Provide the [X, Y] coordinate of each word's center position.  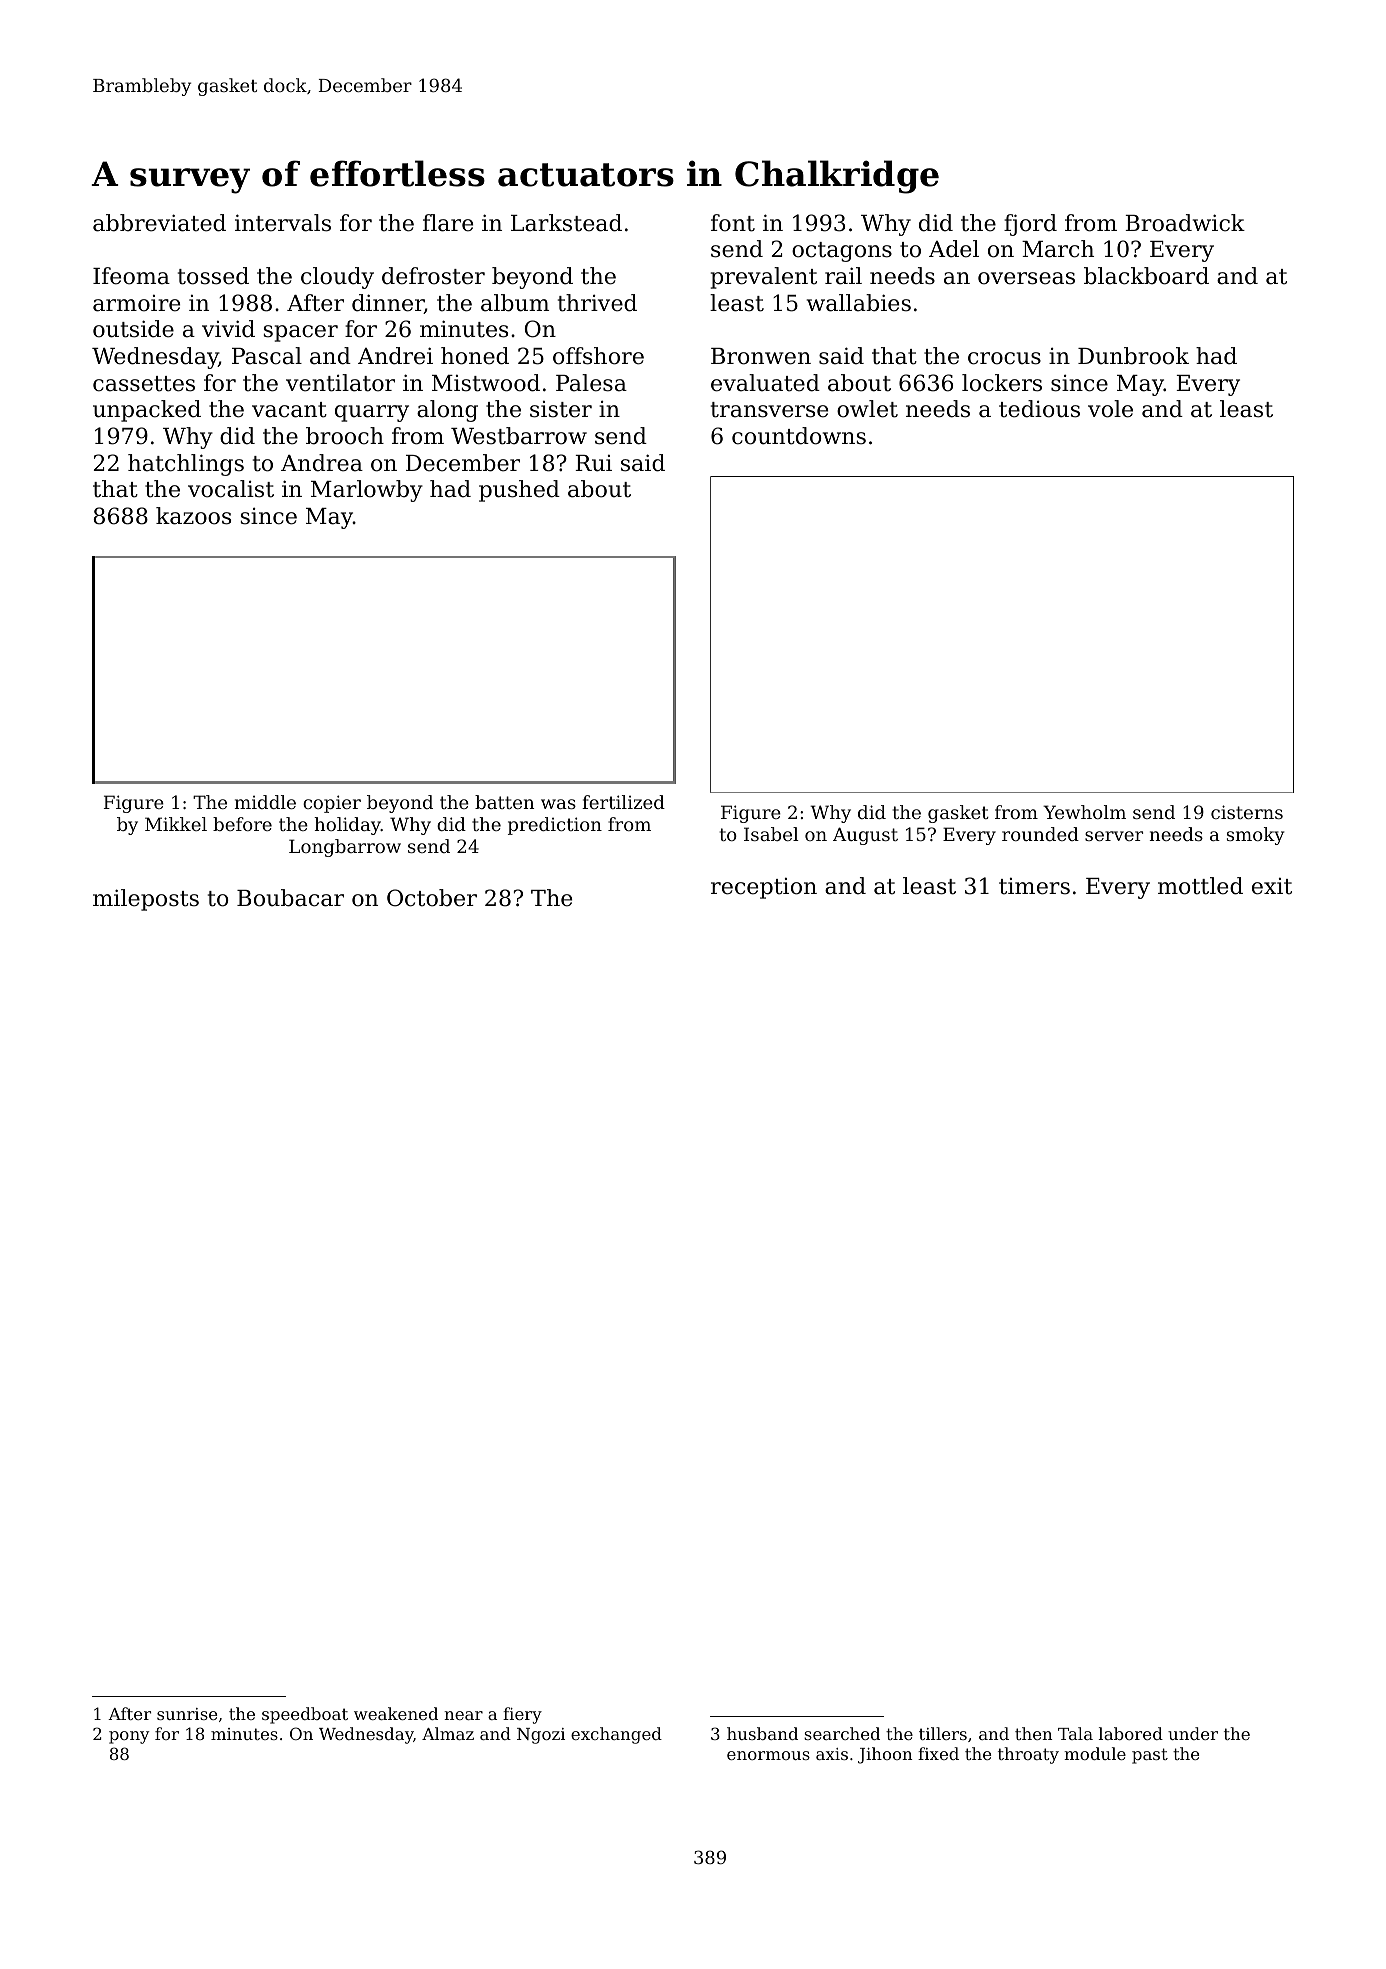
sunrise [187, 1714]
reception [764, 888]
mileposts [146, 900]
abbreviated [159, 223]
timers [1034, 886]
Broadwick [1185, 223]
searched [842, 1733]
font [733, 223]
